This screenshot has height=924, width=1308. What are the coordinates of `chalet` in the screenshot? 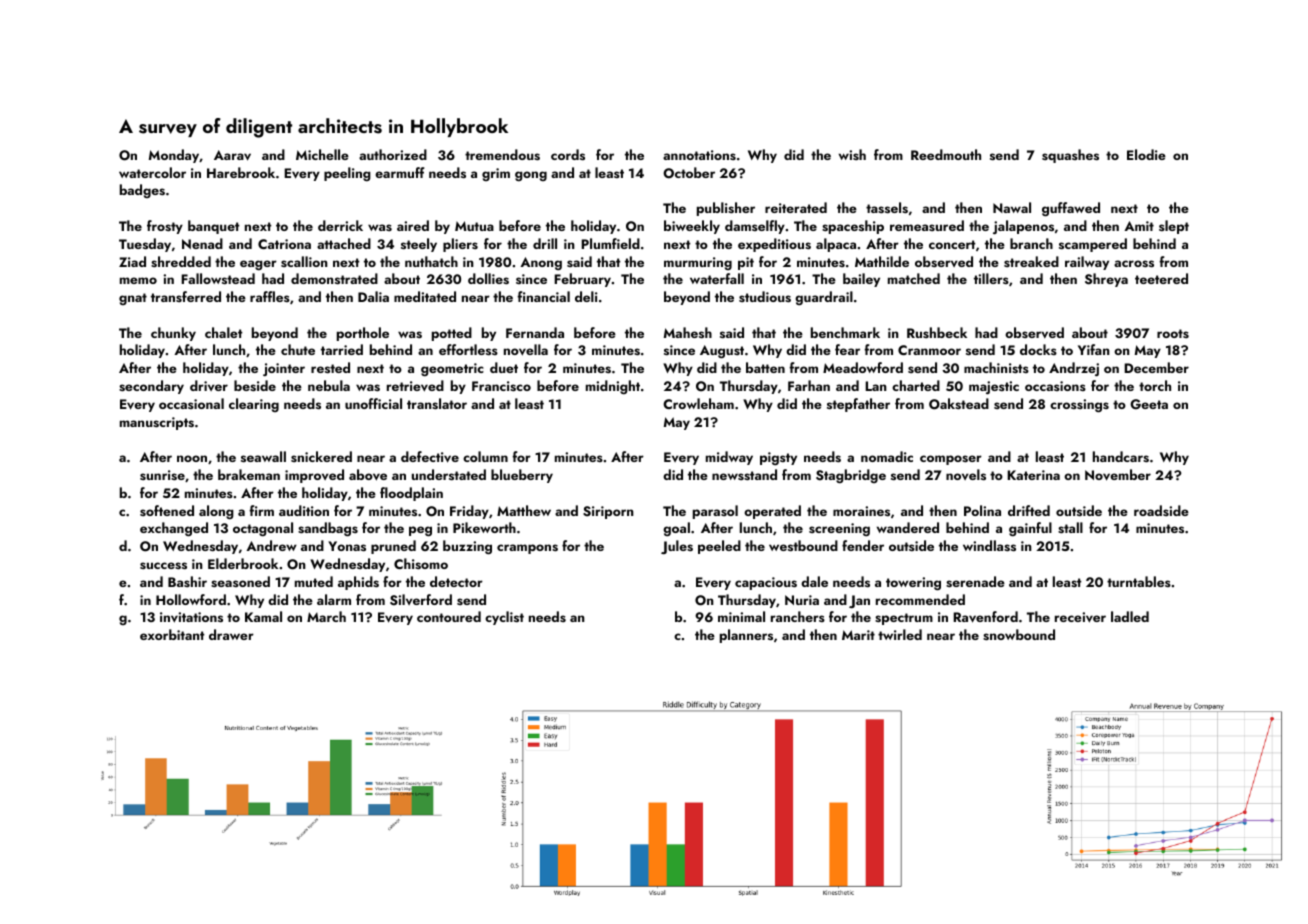 It's located at (224, 332).
